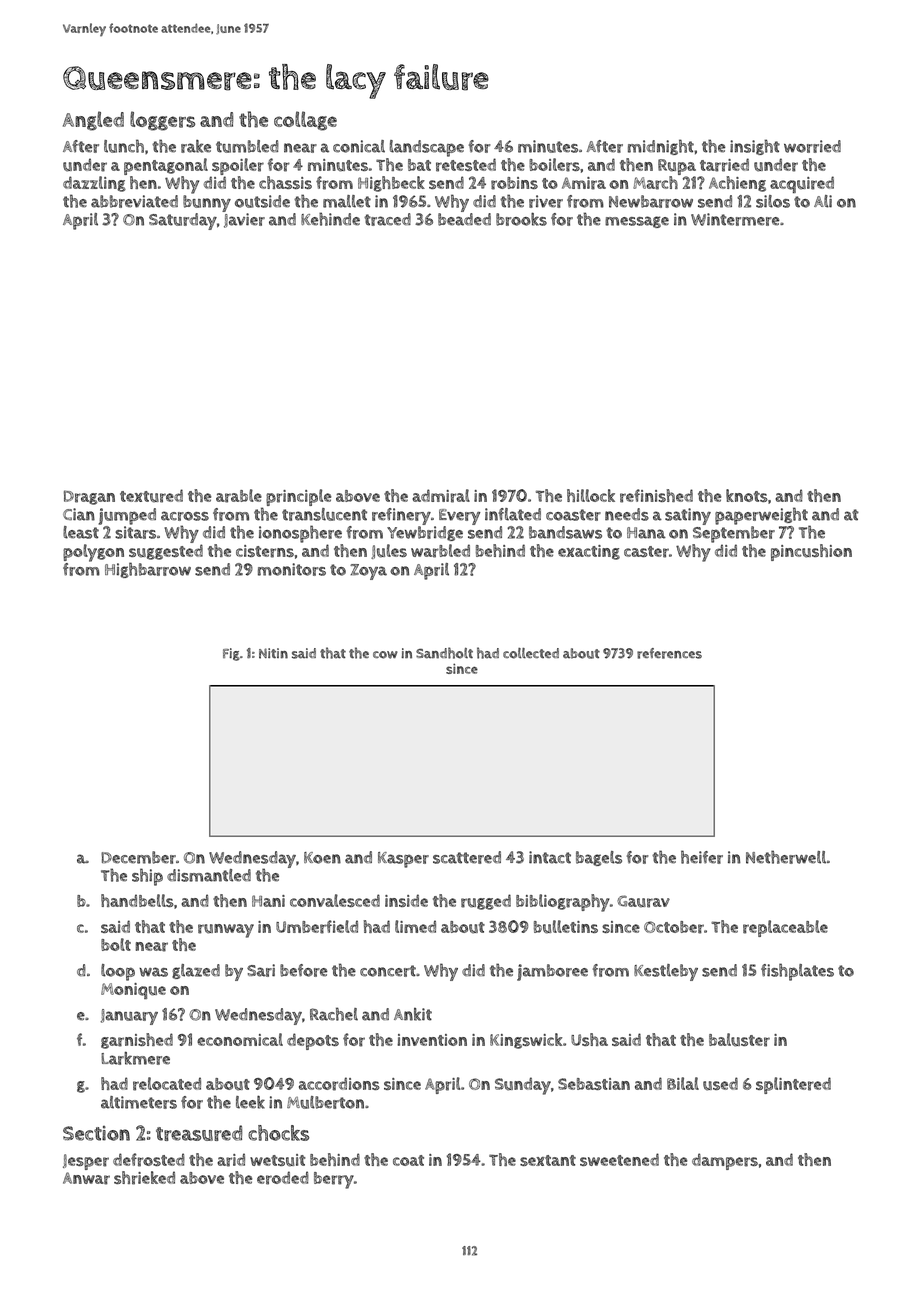  Describe the element at coordinates (552, 972) in the document. I see `jamboree` at that location.
